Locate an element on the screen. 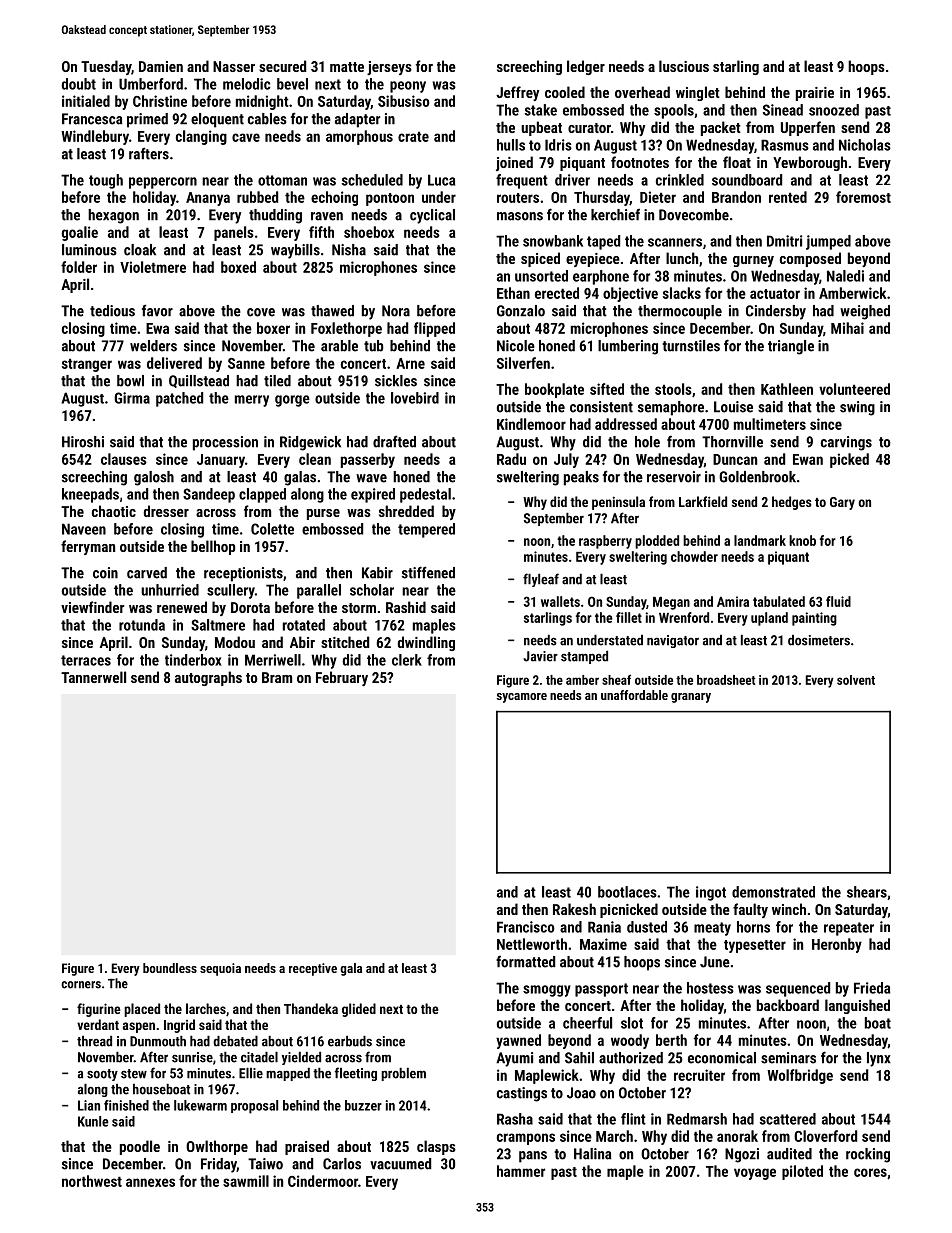 The width and height of the screenshot is (952, 1233). primed is located at coordinates (147, 120).
